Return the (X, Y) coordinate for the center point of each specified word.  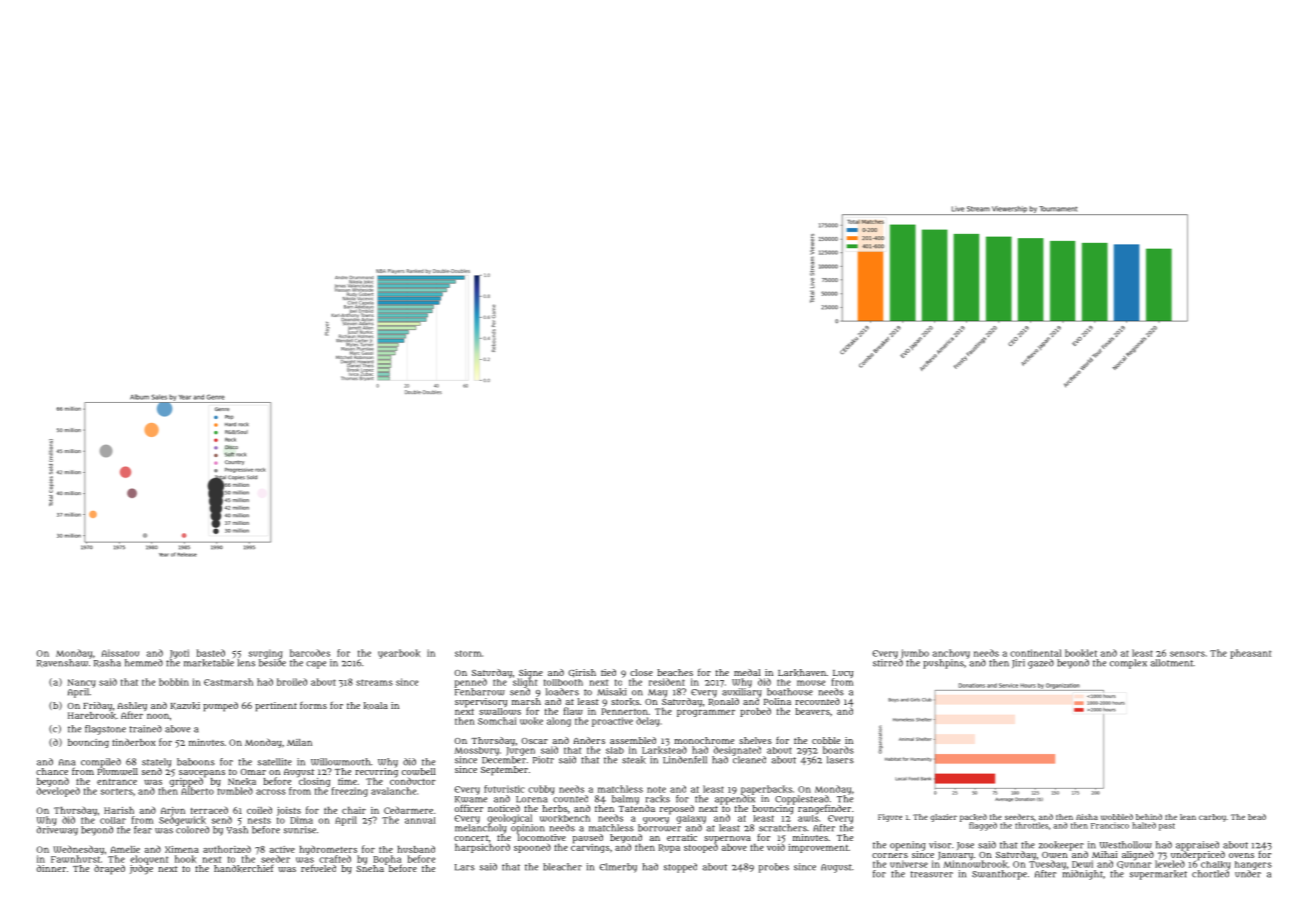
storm (468, 653)
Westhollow (1126, 845)
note (656, 789)
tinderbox (134, 742)
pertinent (276, 707)
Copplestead (802, 800)
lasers (840, 760)
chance (52, 771)
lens (246, 663)
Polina (777, 701)
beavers (813, 711)
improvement (818, 848)
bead (1257, 817)
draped (109, 870)
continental (1036, 653)
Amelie (125, 849)
